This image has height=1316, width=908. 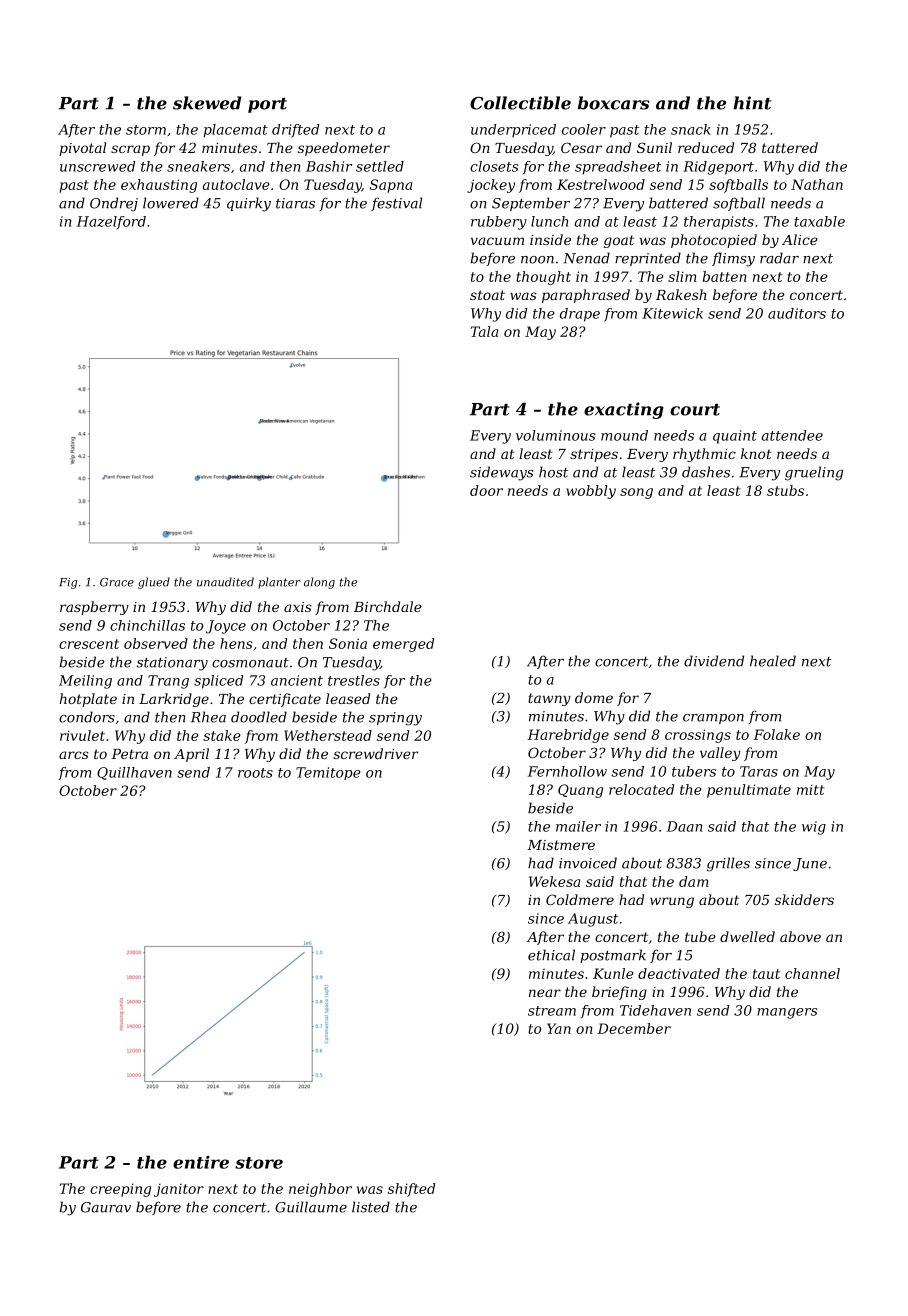 I want to click on shifted, so click(x=411, y=1190).
